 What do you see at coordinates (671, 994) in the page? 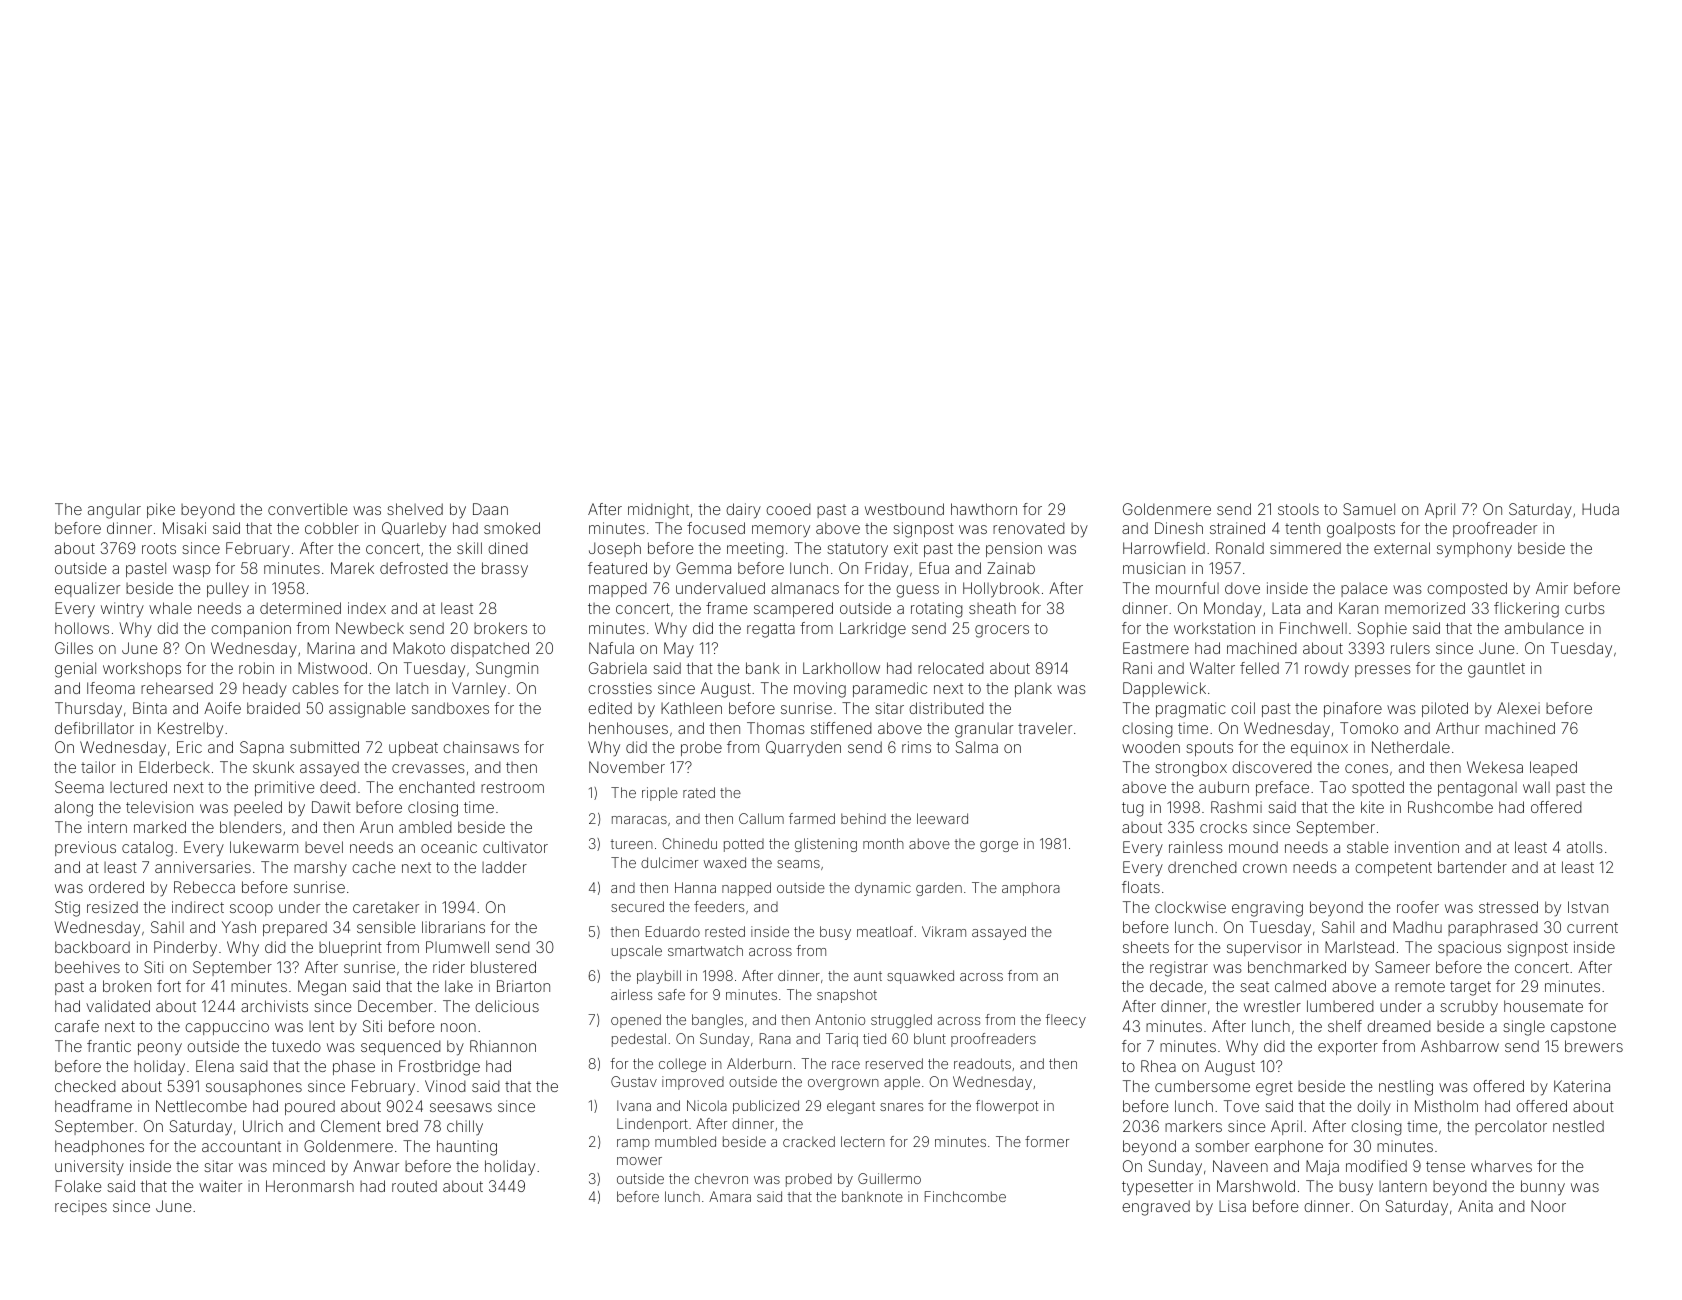
I see `safe` at bounding box center [671, 994].
